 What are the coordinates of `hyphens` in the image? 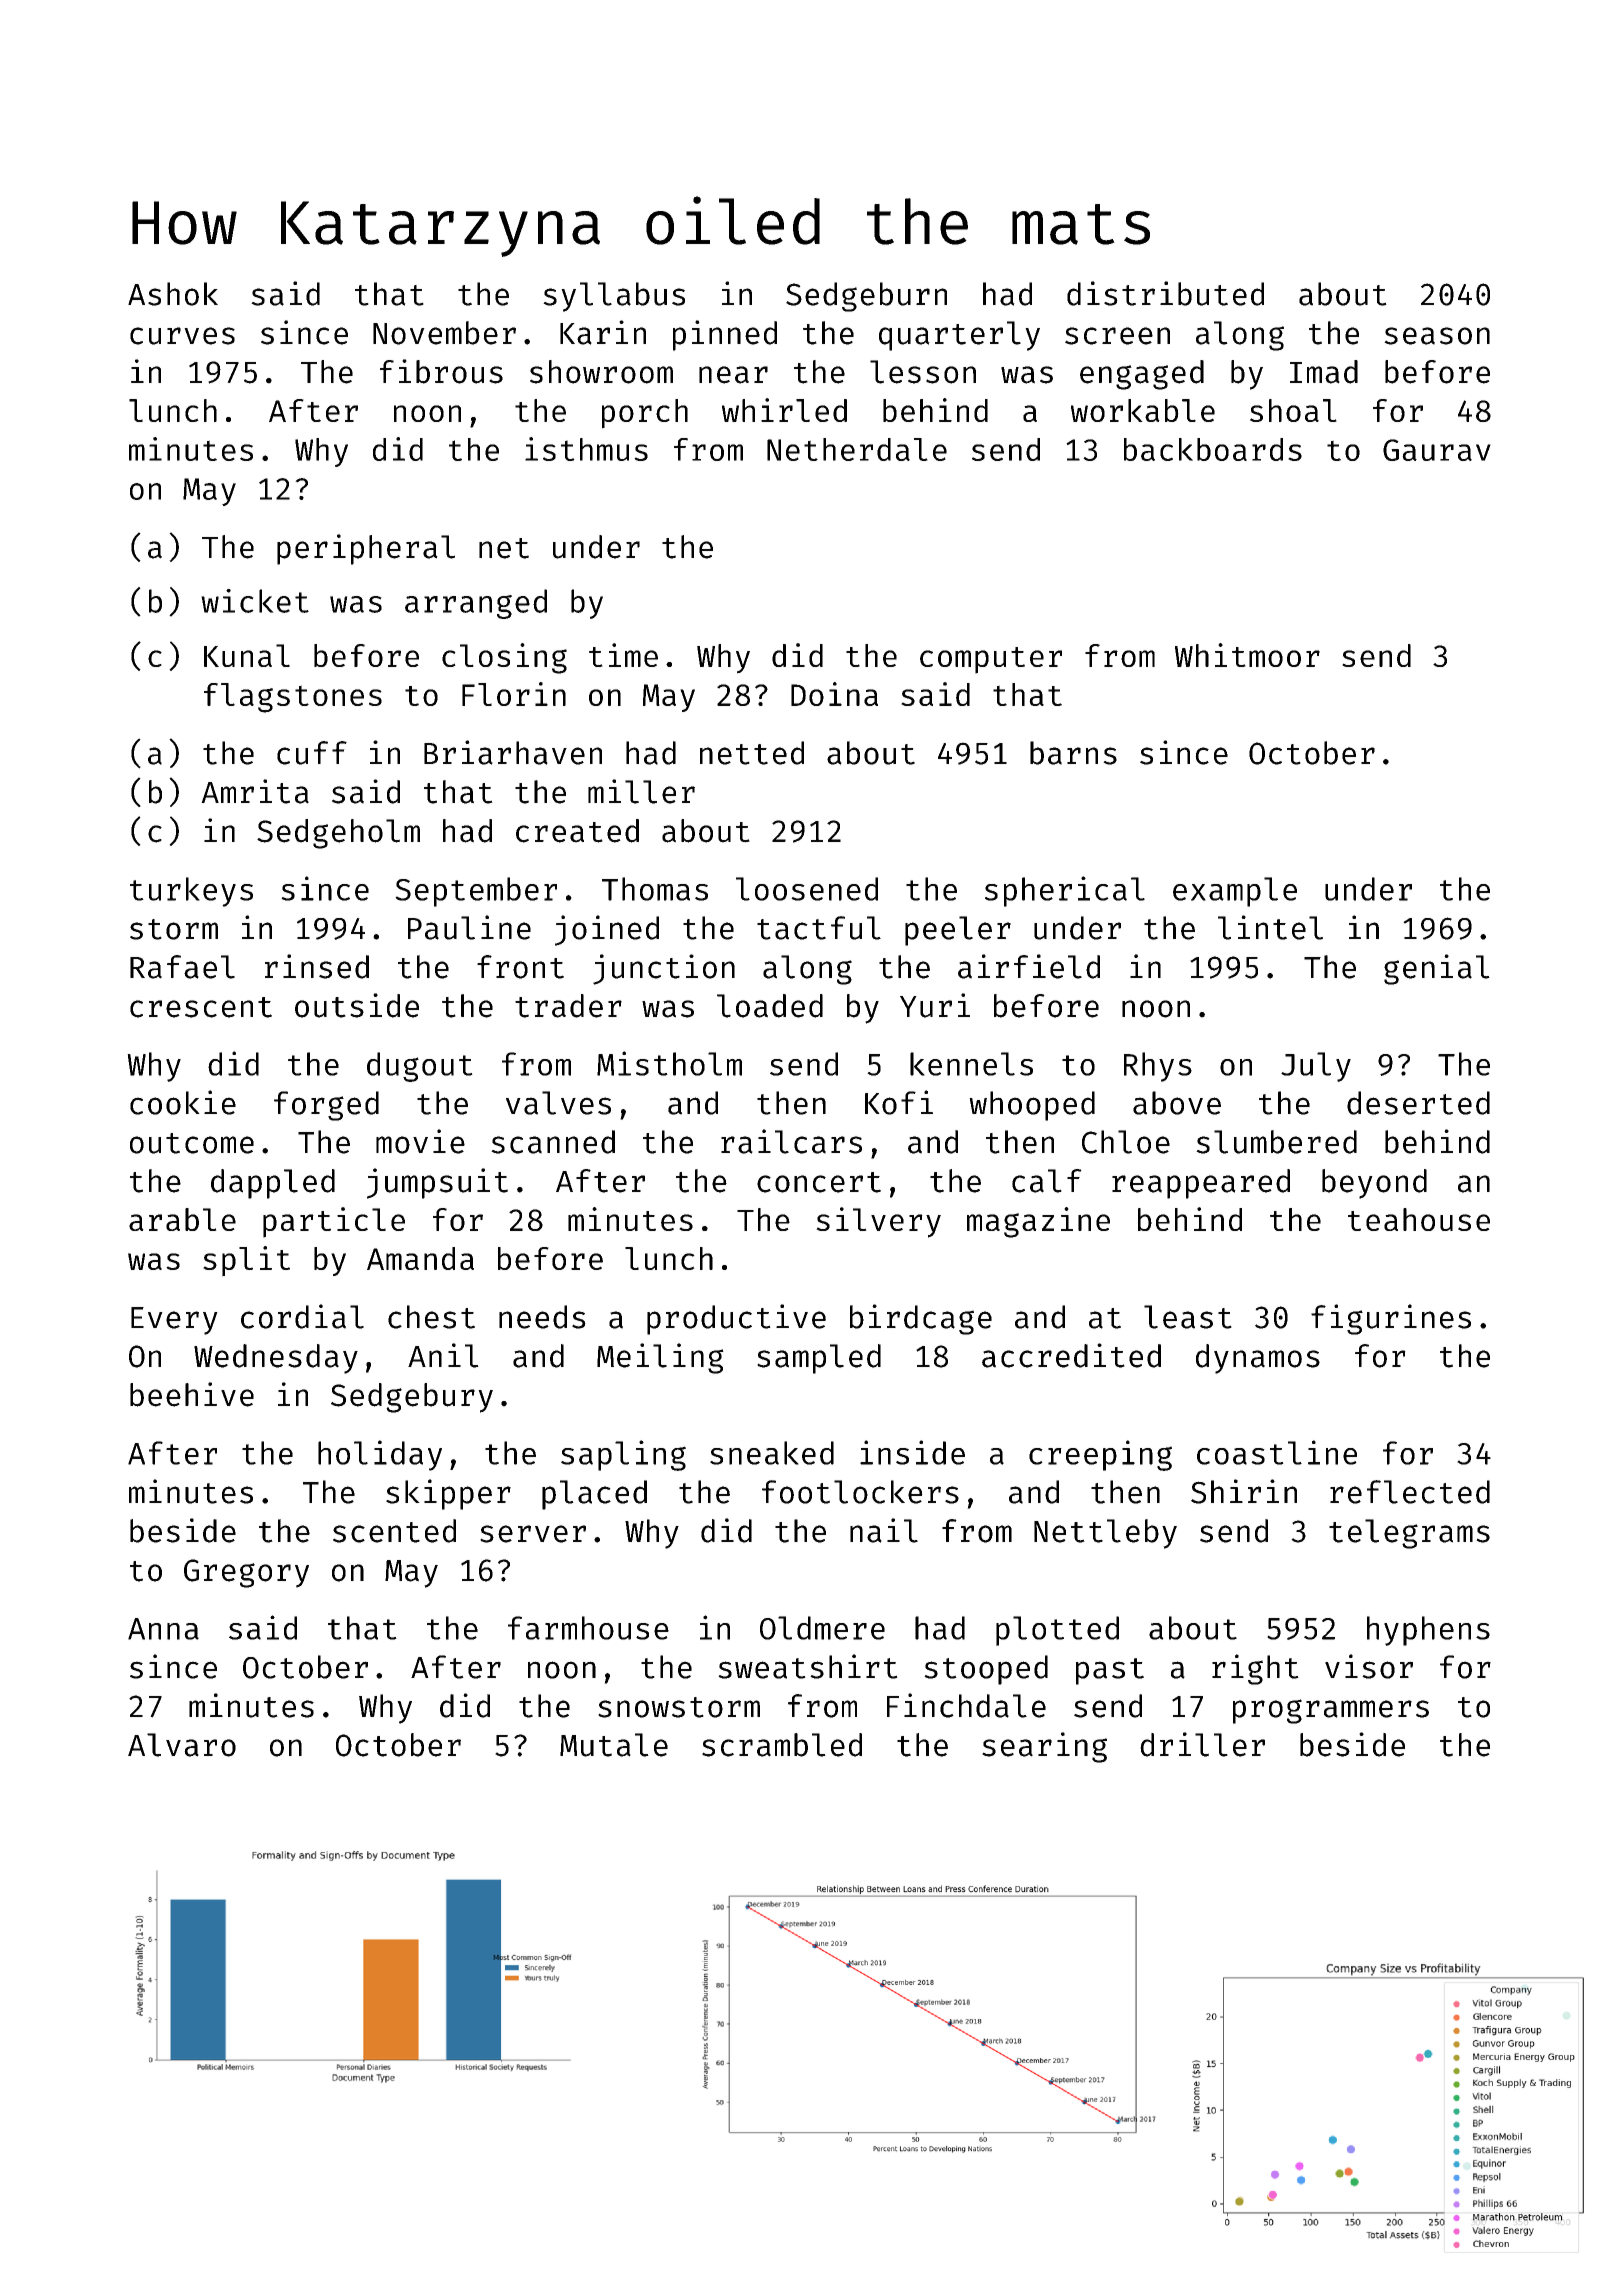 It's located at (1428, 1631).
